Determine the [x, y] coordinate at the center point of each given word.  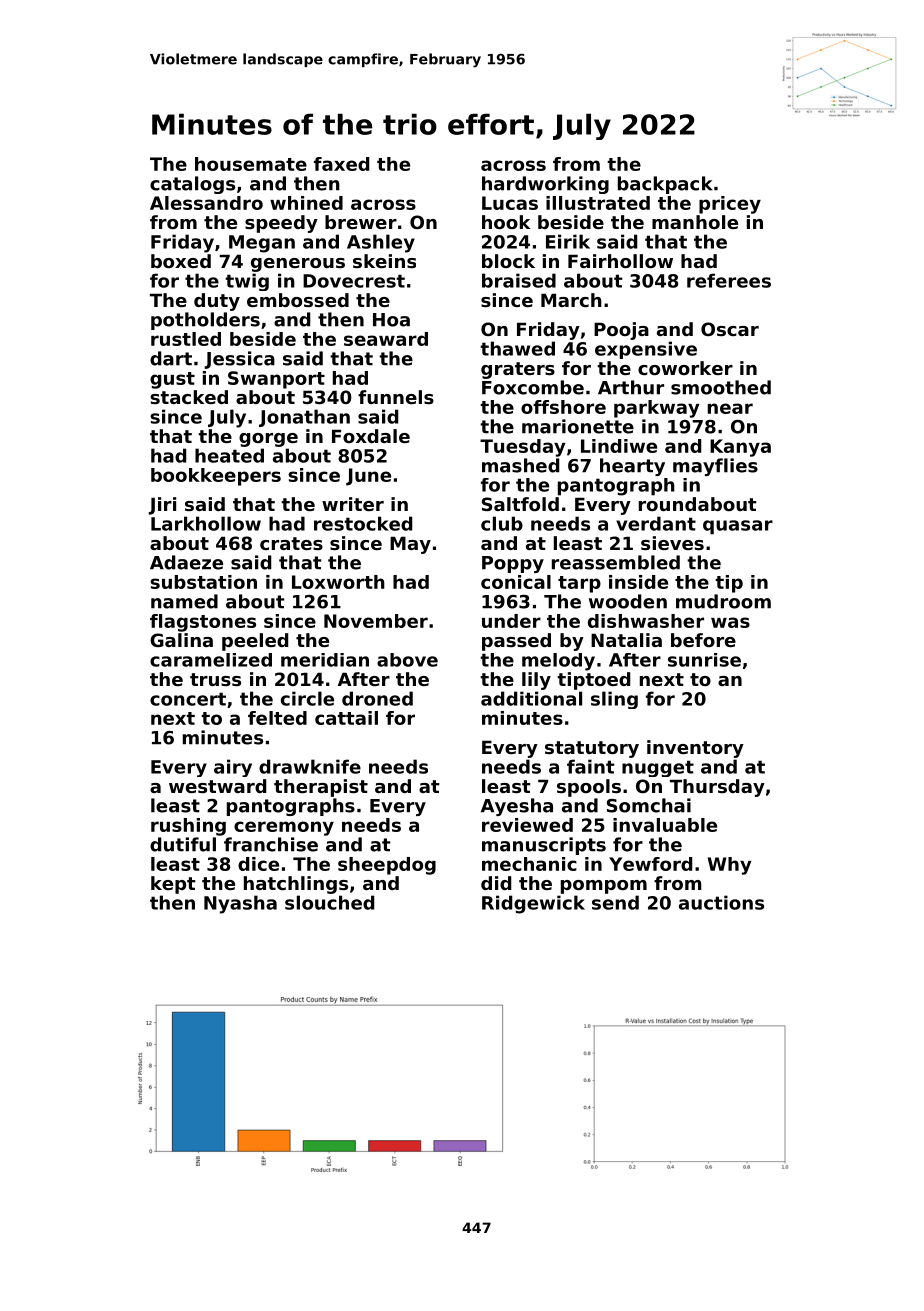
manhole [695, 222]
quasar [738, 527]
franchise [271, 844]
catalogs [192, 185]
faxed [341, 164]
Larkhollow [206, 523]
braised [519, 280]
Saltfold [520, 504]
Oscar [730, 329]
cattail [346, 718]
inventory [695, 749]
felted [277, 718]
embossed [298, 300]
